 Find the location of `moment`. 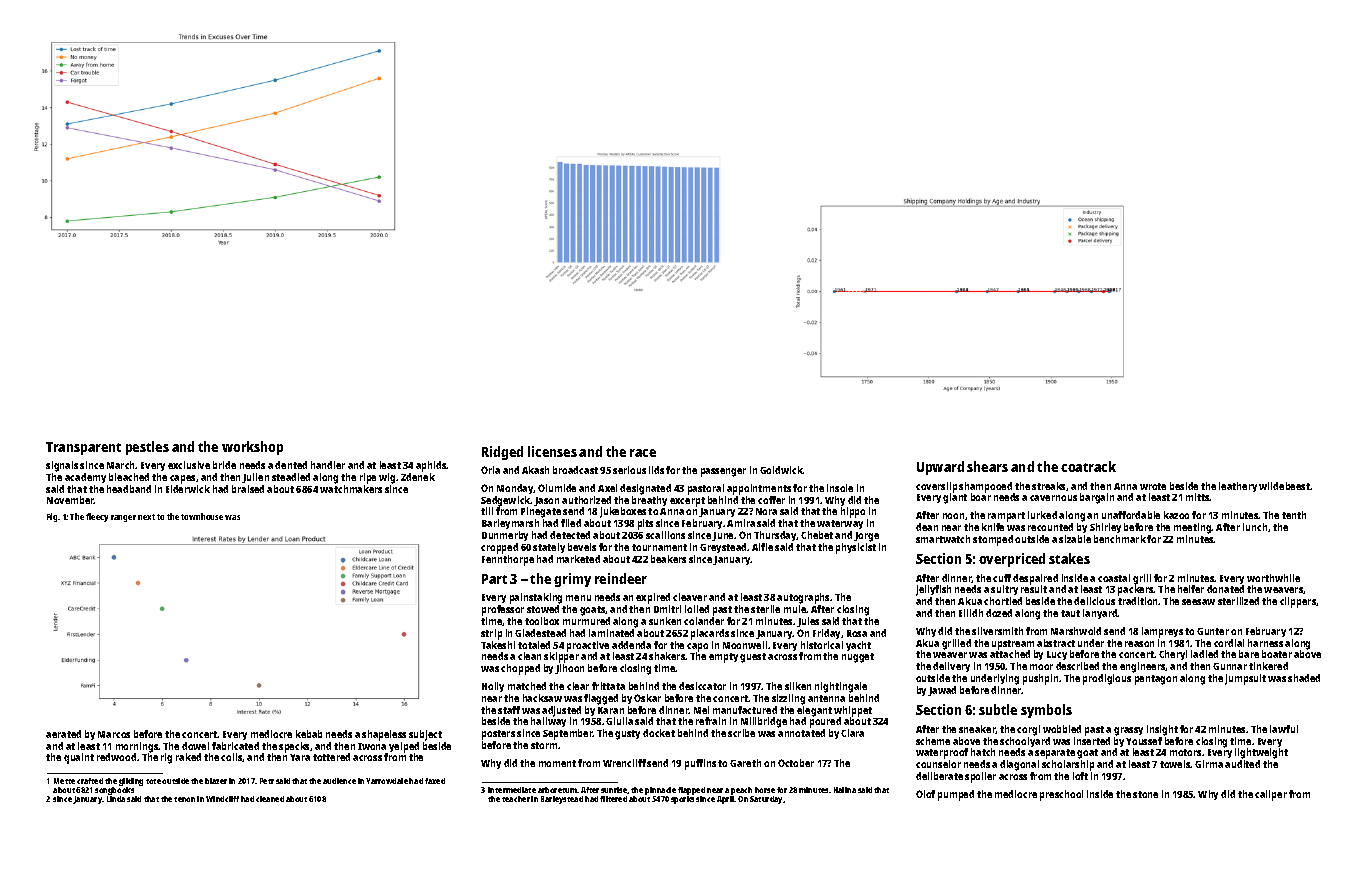

moment is located at coordinates (557, 763).
